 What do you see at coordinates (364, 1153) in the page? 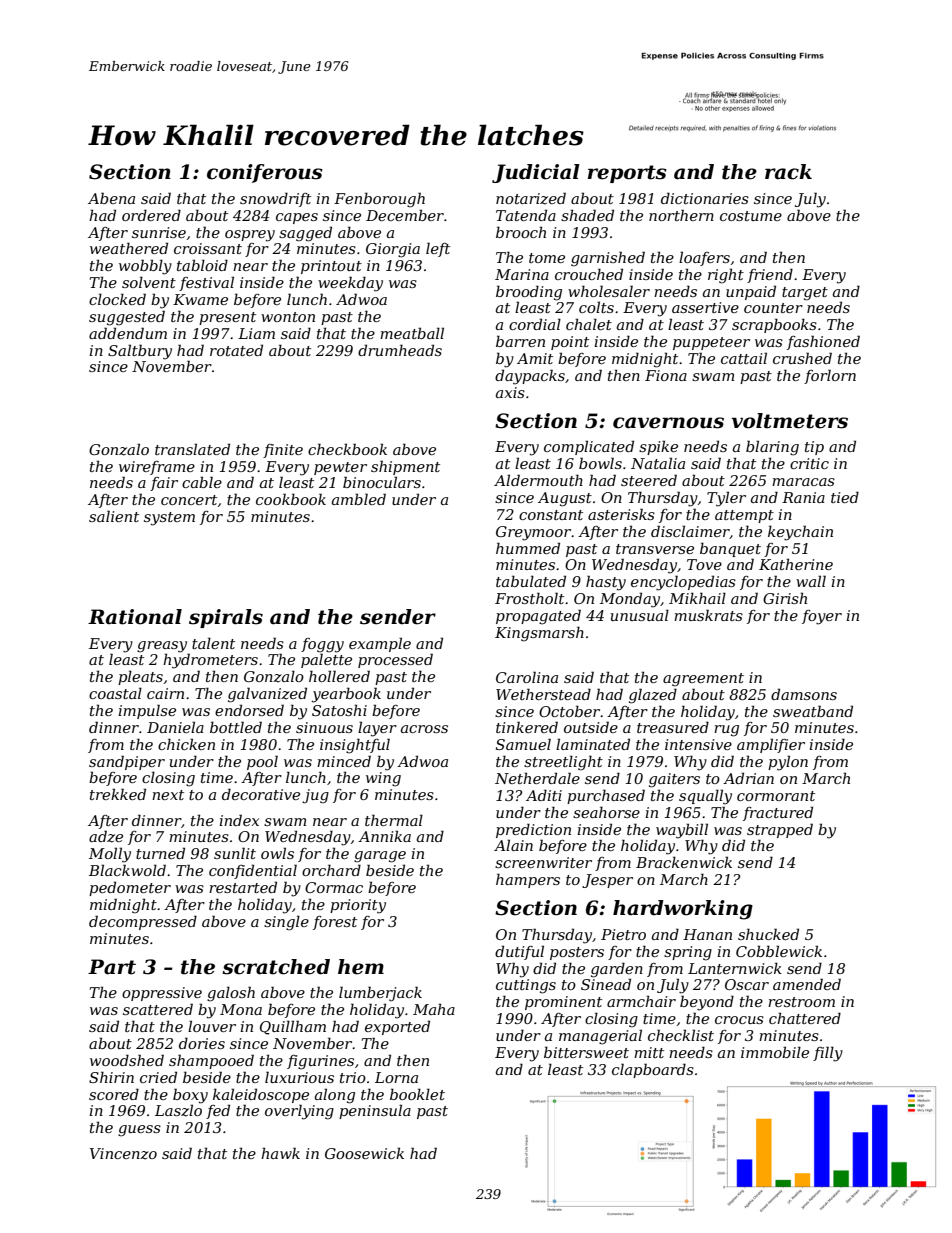
I see `Goosewick` at bounding box center [364, 1153].
